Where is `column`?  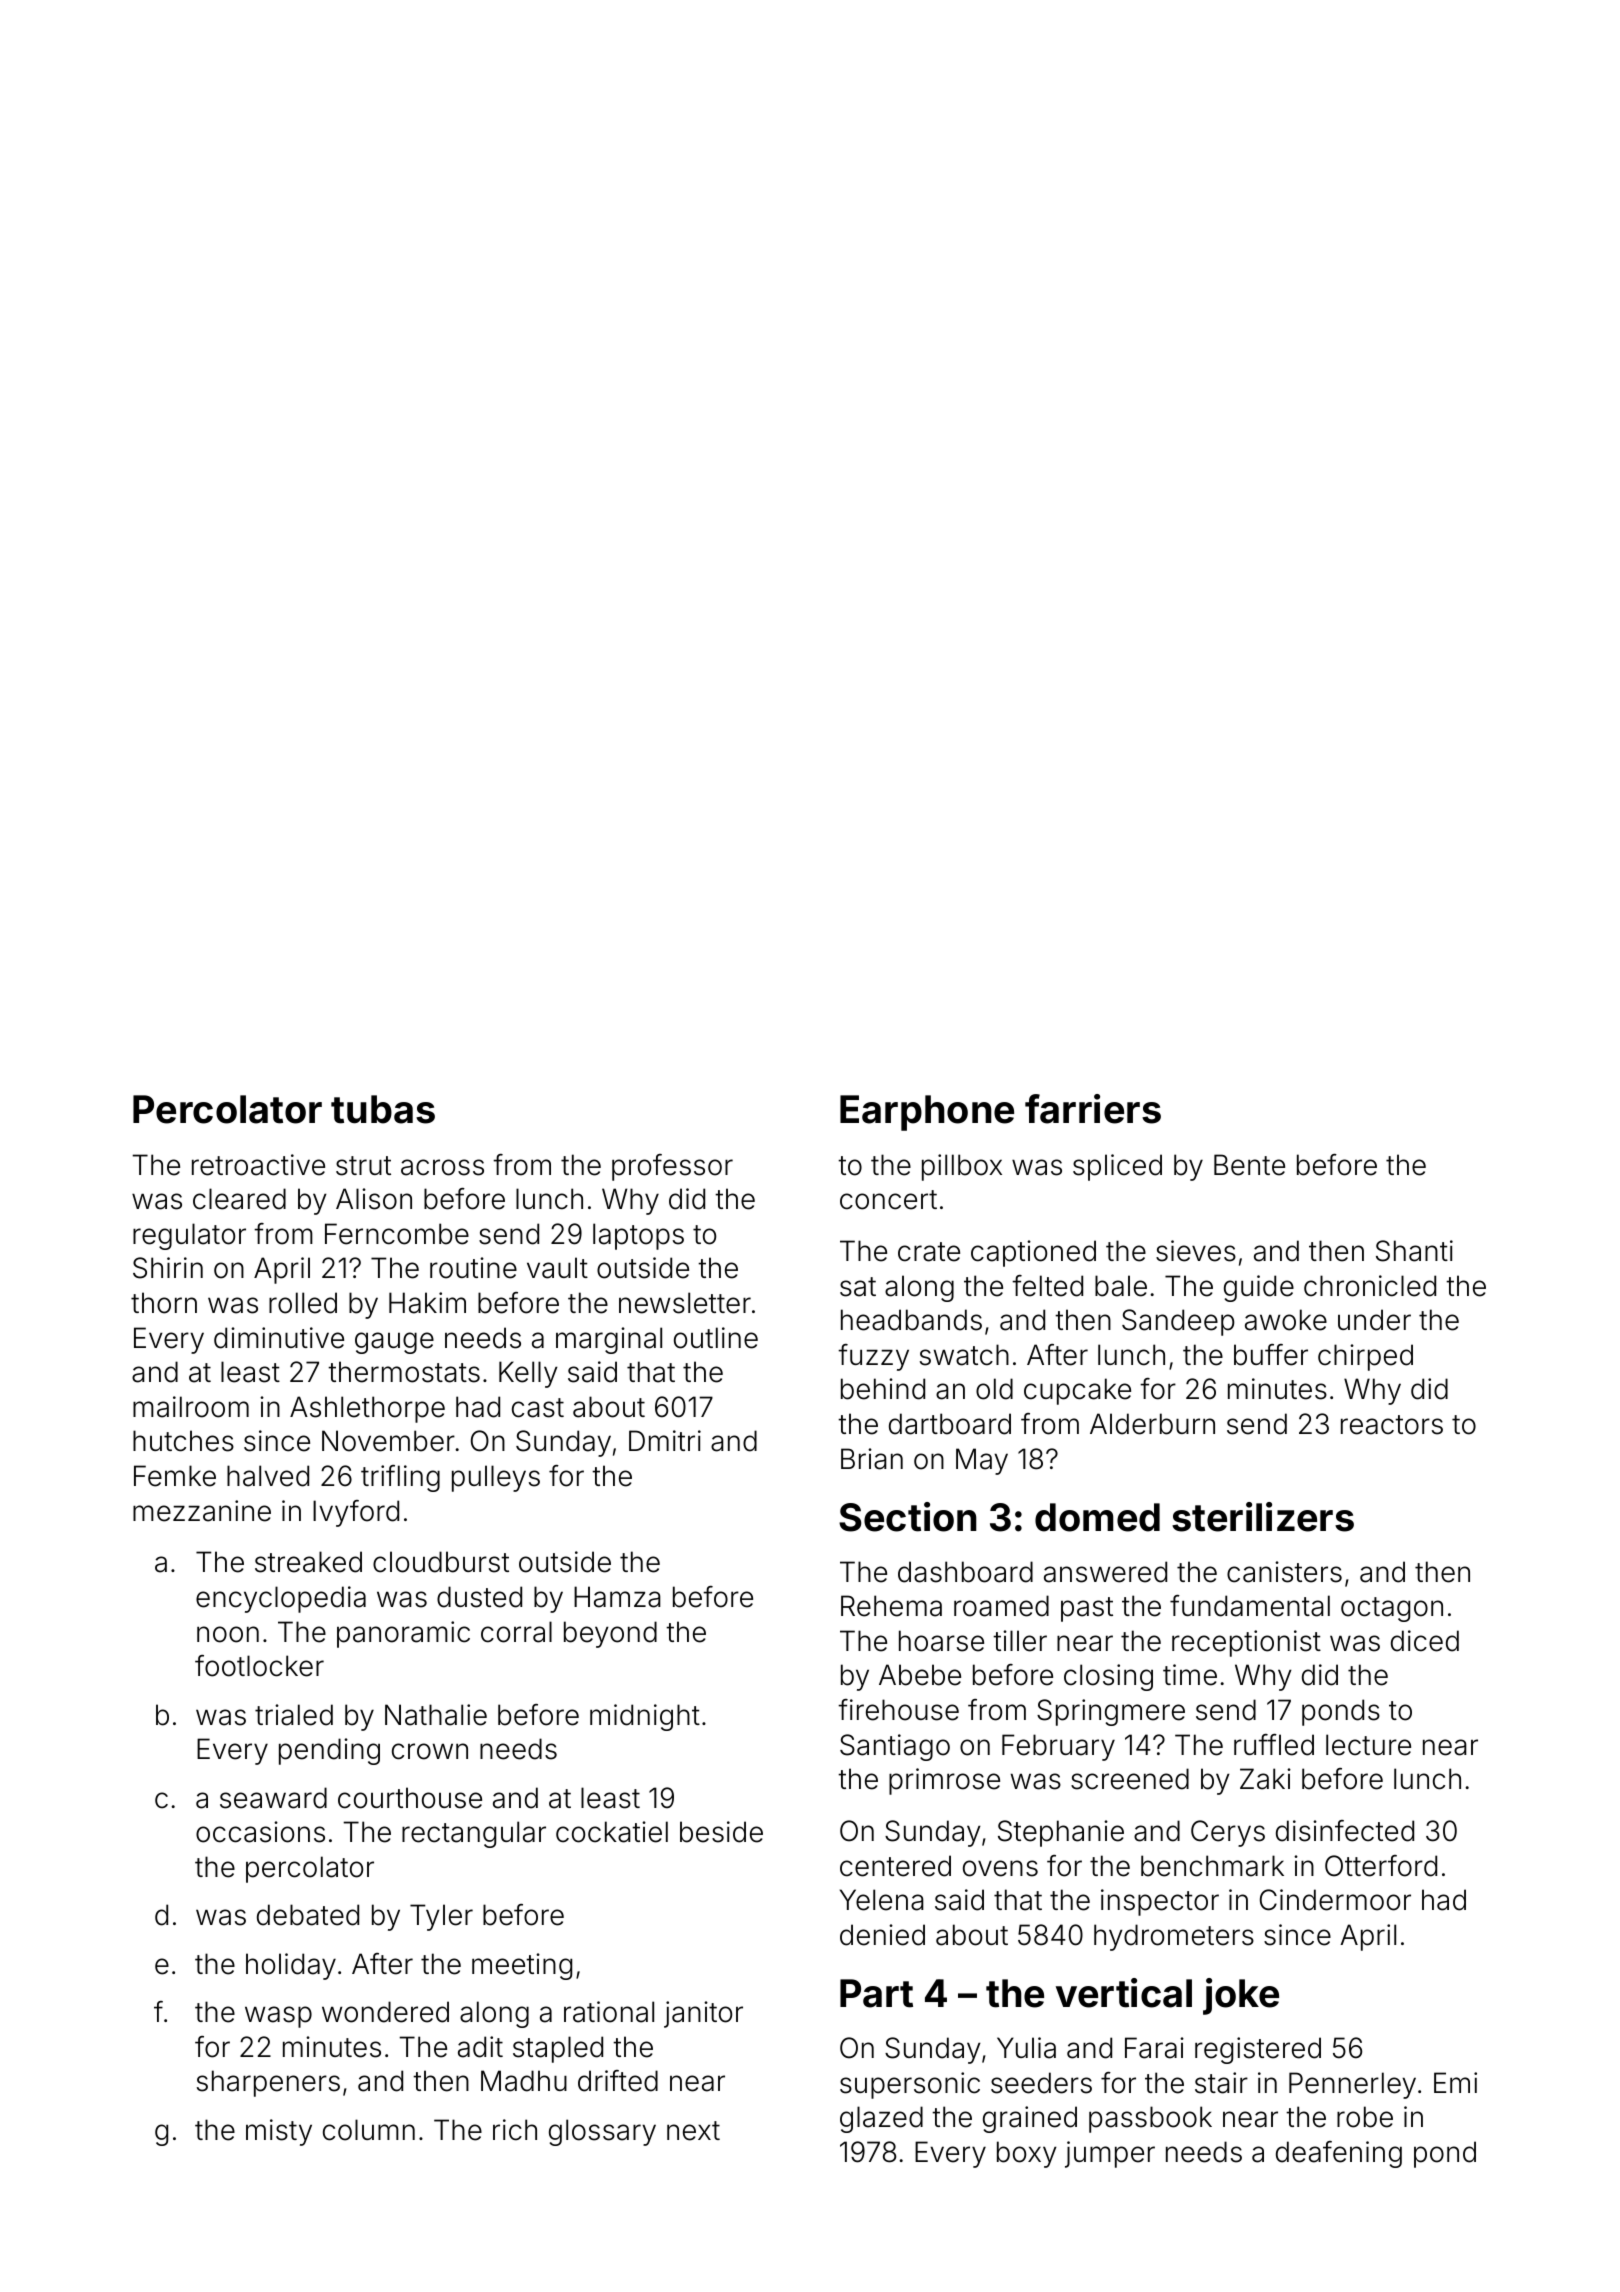
column is located at coordinates (369, 2130).
